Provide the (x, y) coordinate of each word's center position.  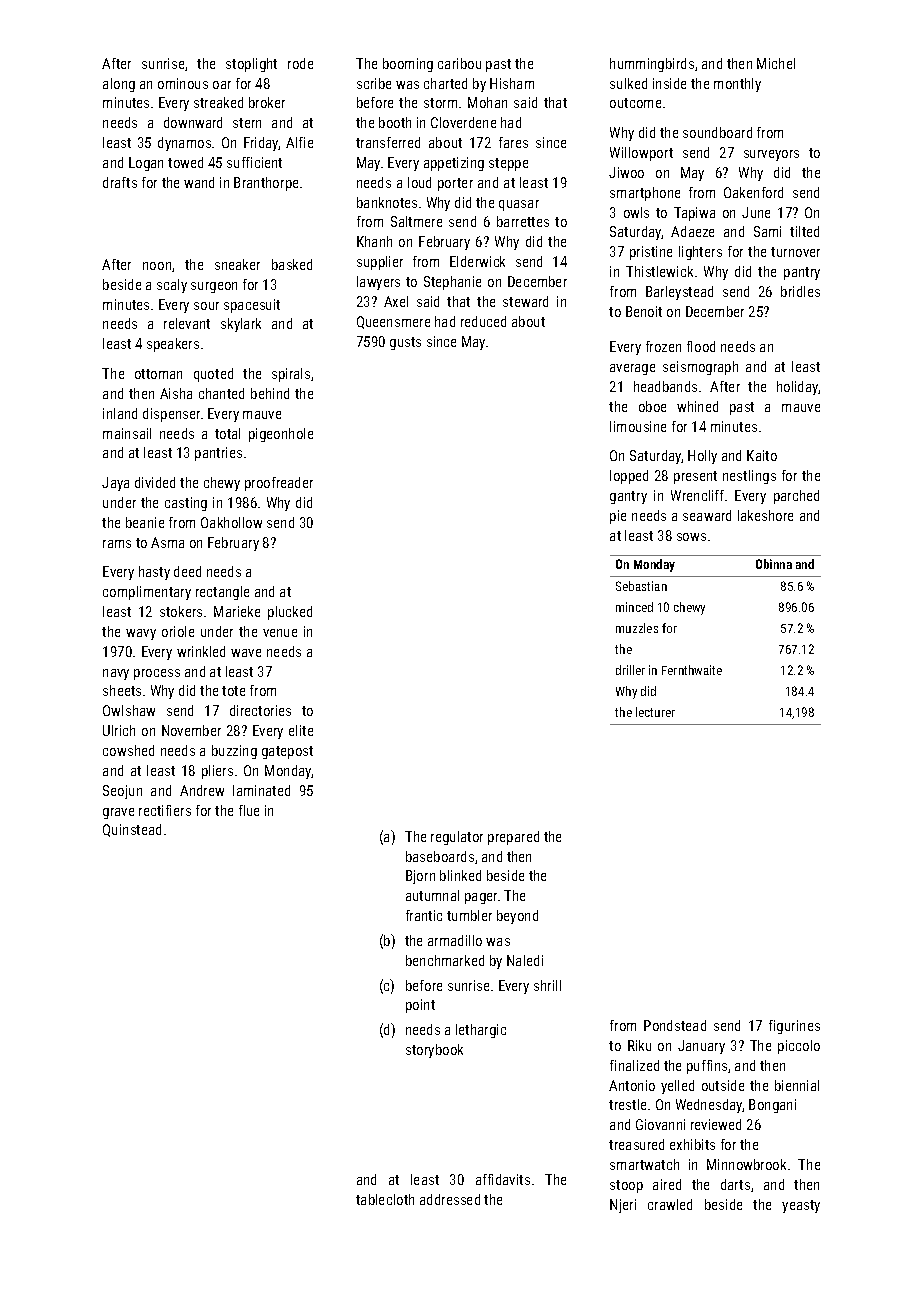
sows (691, 537)
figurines (794, 1027)
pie (618, 517)
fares (513, 142)
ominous (183, 83)
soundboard (717, 132)
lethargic (481, 1031)
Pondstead (675, 1025)
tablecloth (385, 1199)
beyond (517, 917)
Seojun (122, 792)
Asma (167, 542)
